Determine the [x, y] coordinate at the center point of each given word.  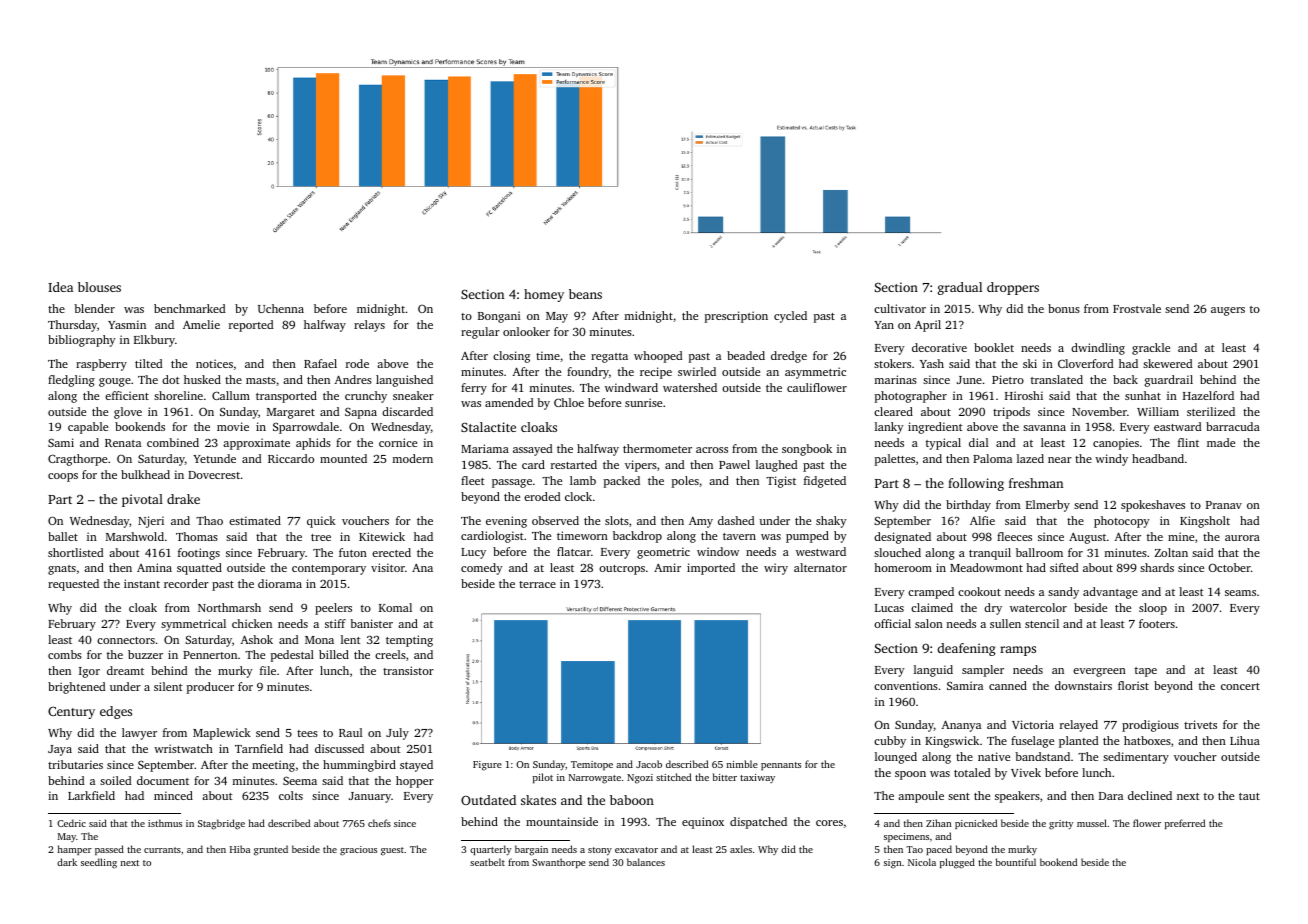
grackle [1151, 349]
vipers [641, 466]
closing [511, 357]
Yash [932, 363]
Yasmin [127, 324]
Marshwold [135, 536]
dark [67, 862]
